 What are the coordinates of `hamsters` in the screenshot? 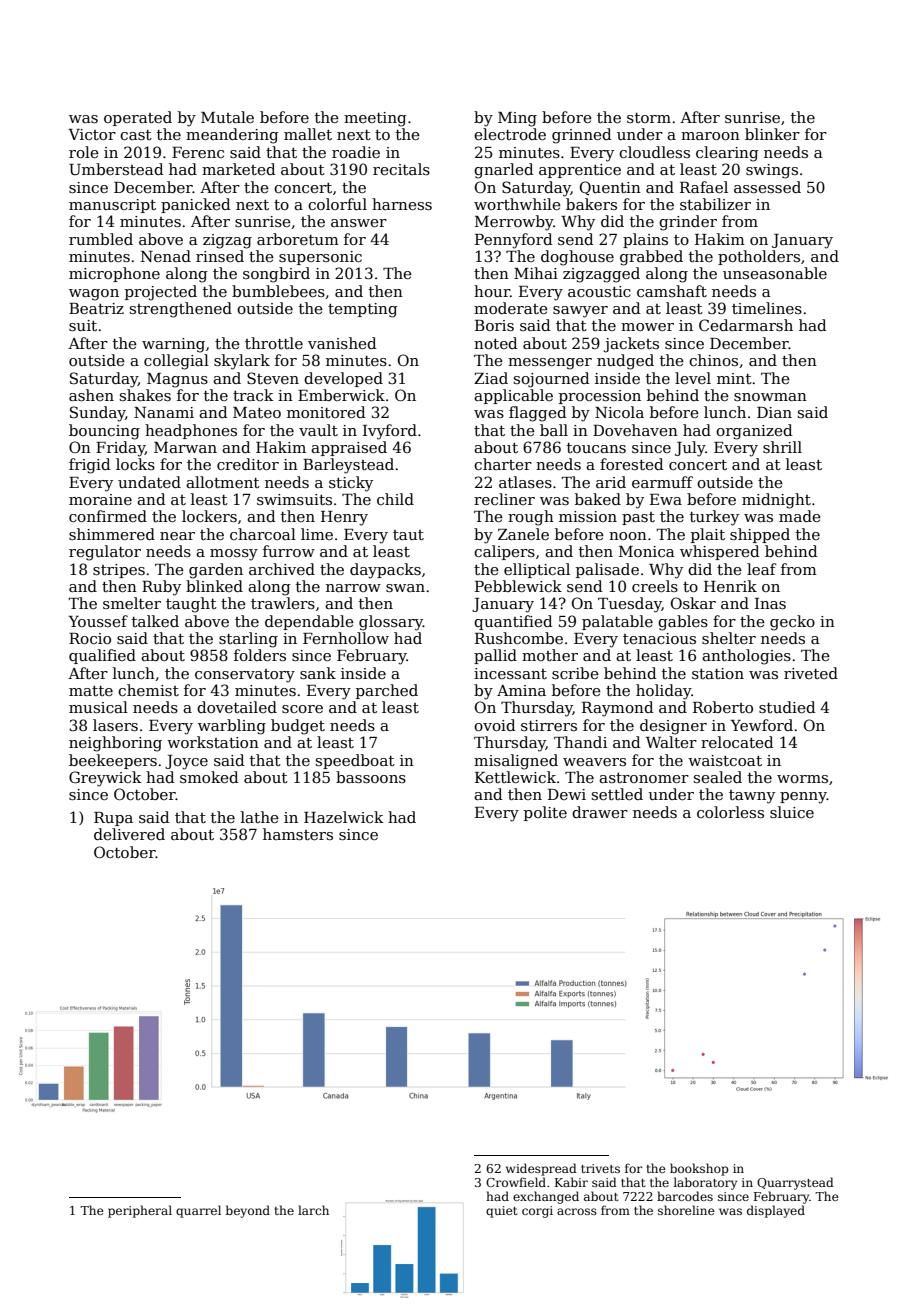 It's located at (298, 834).
